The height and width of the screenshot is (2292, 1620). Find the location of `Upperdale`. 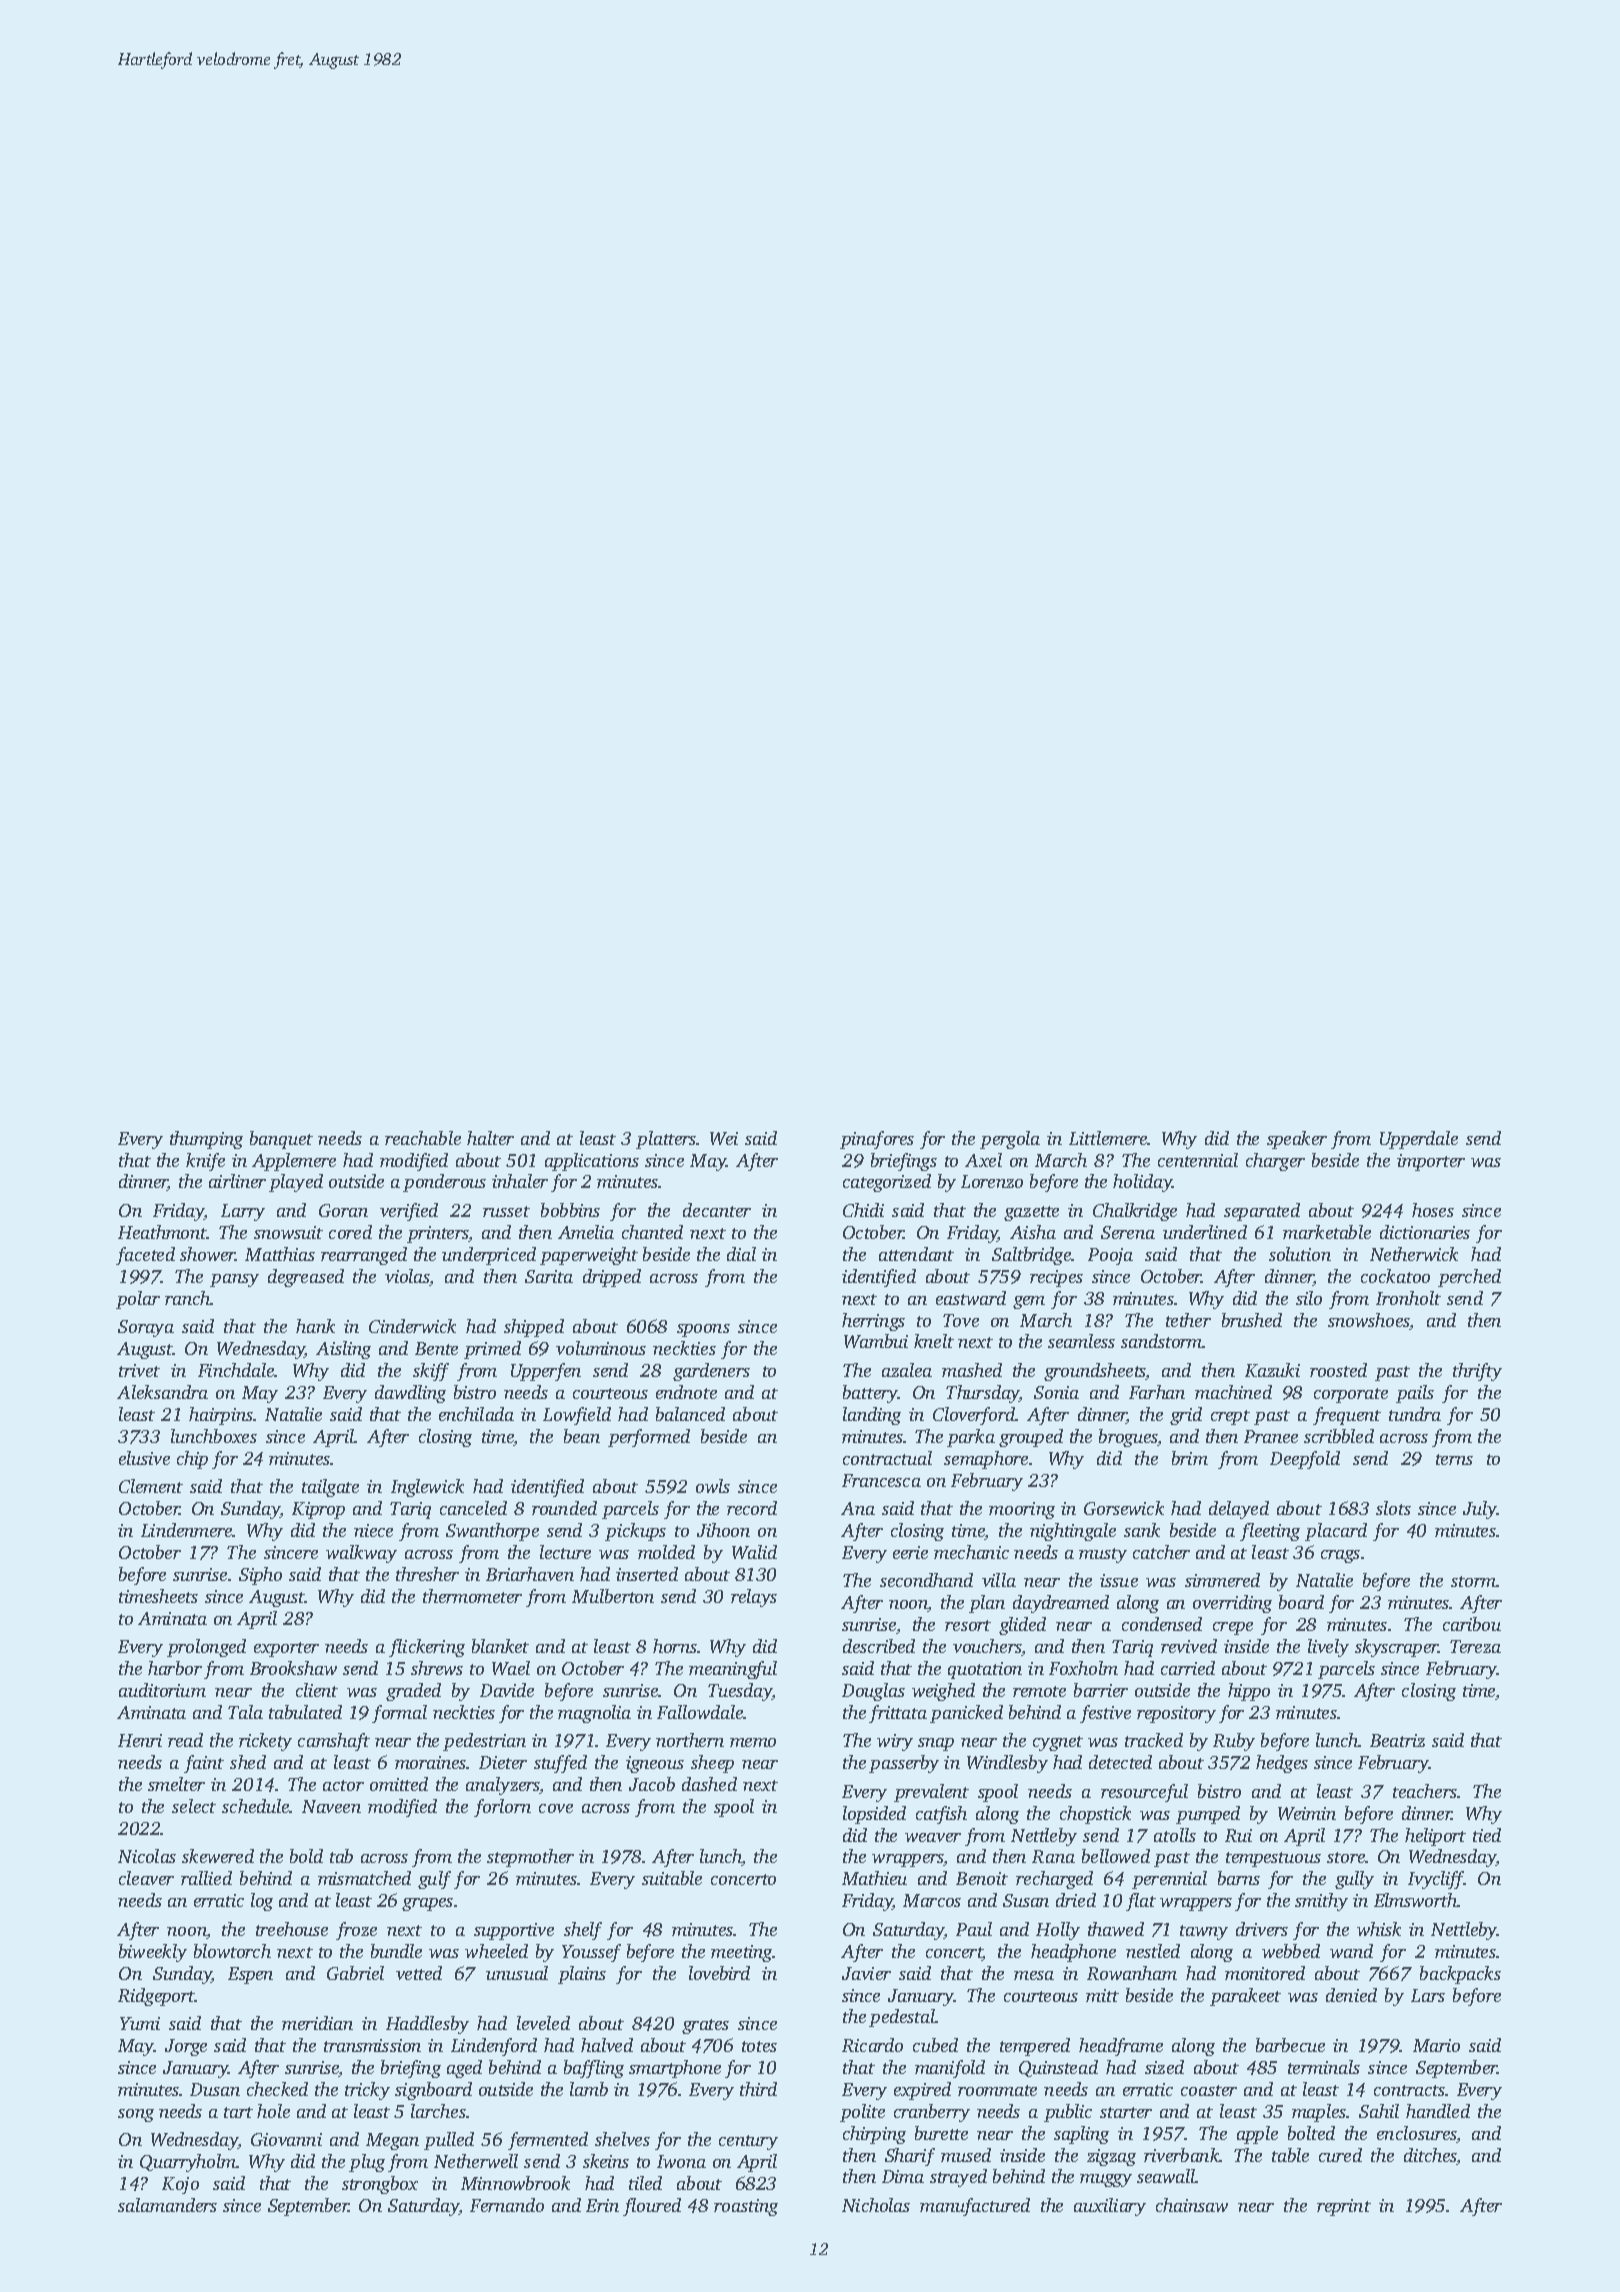

Upperdale is located at coordinates (1419, 1140).
